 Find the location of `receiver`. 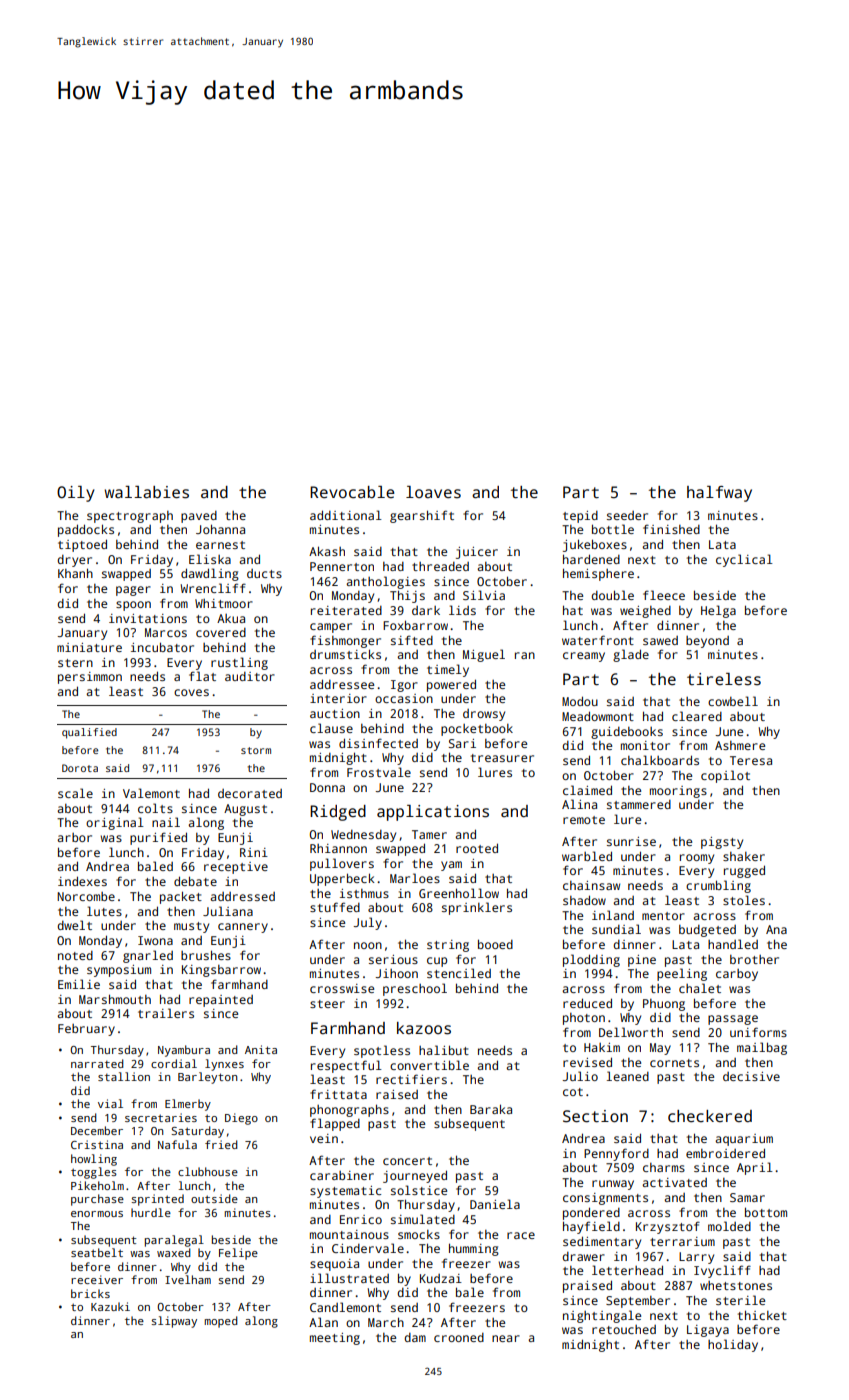

receiver is located at coordinates (97, 1279).
